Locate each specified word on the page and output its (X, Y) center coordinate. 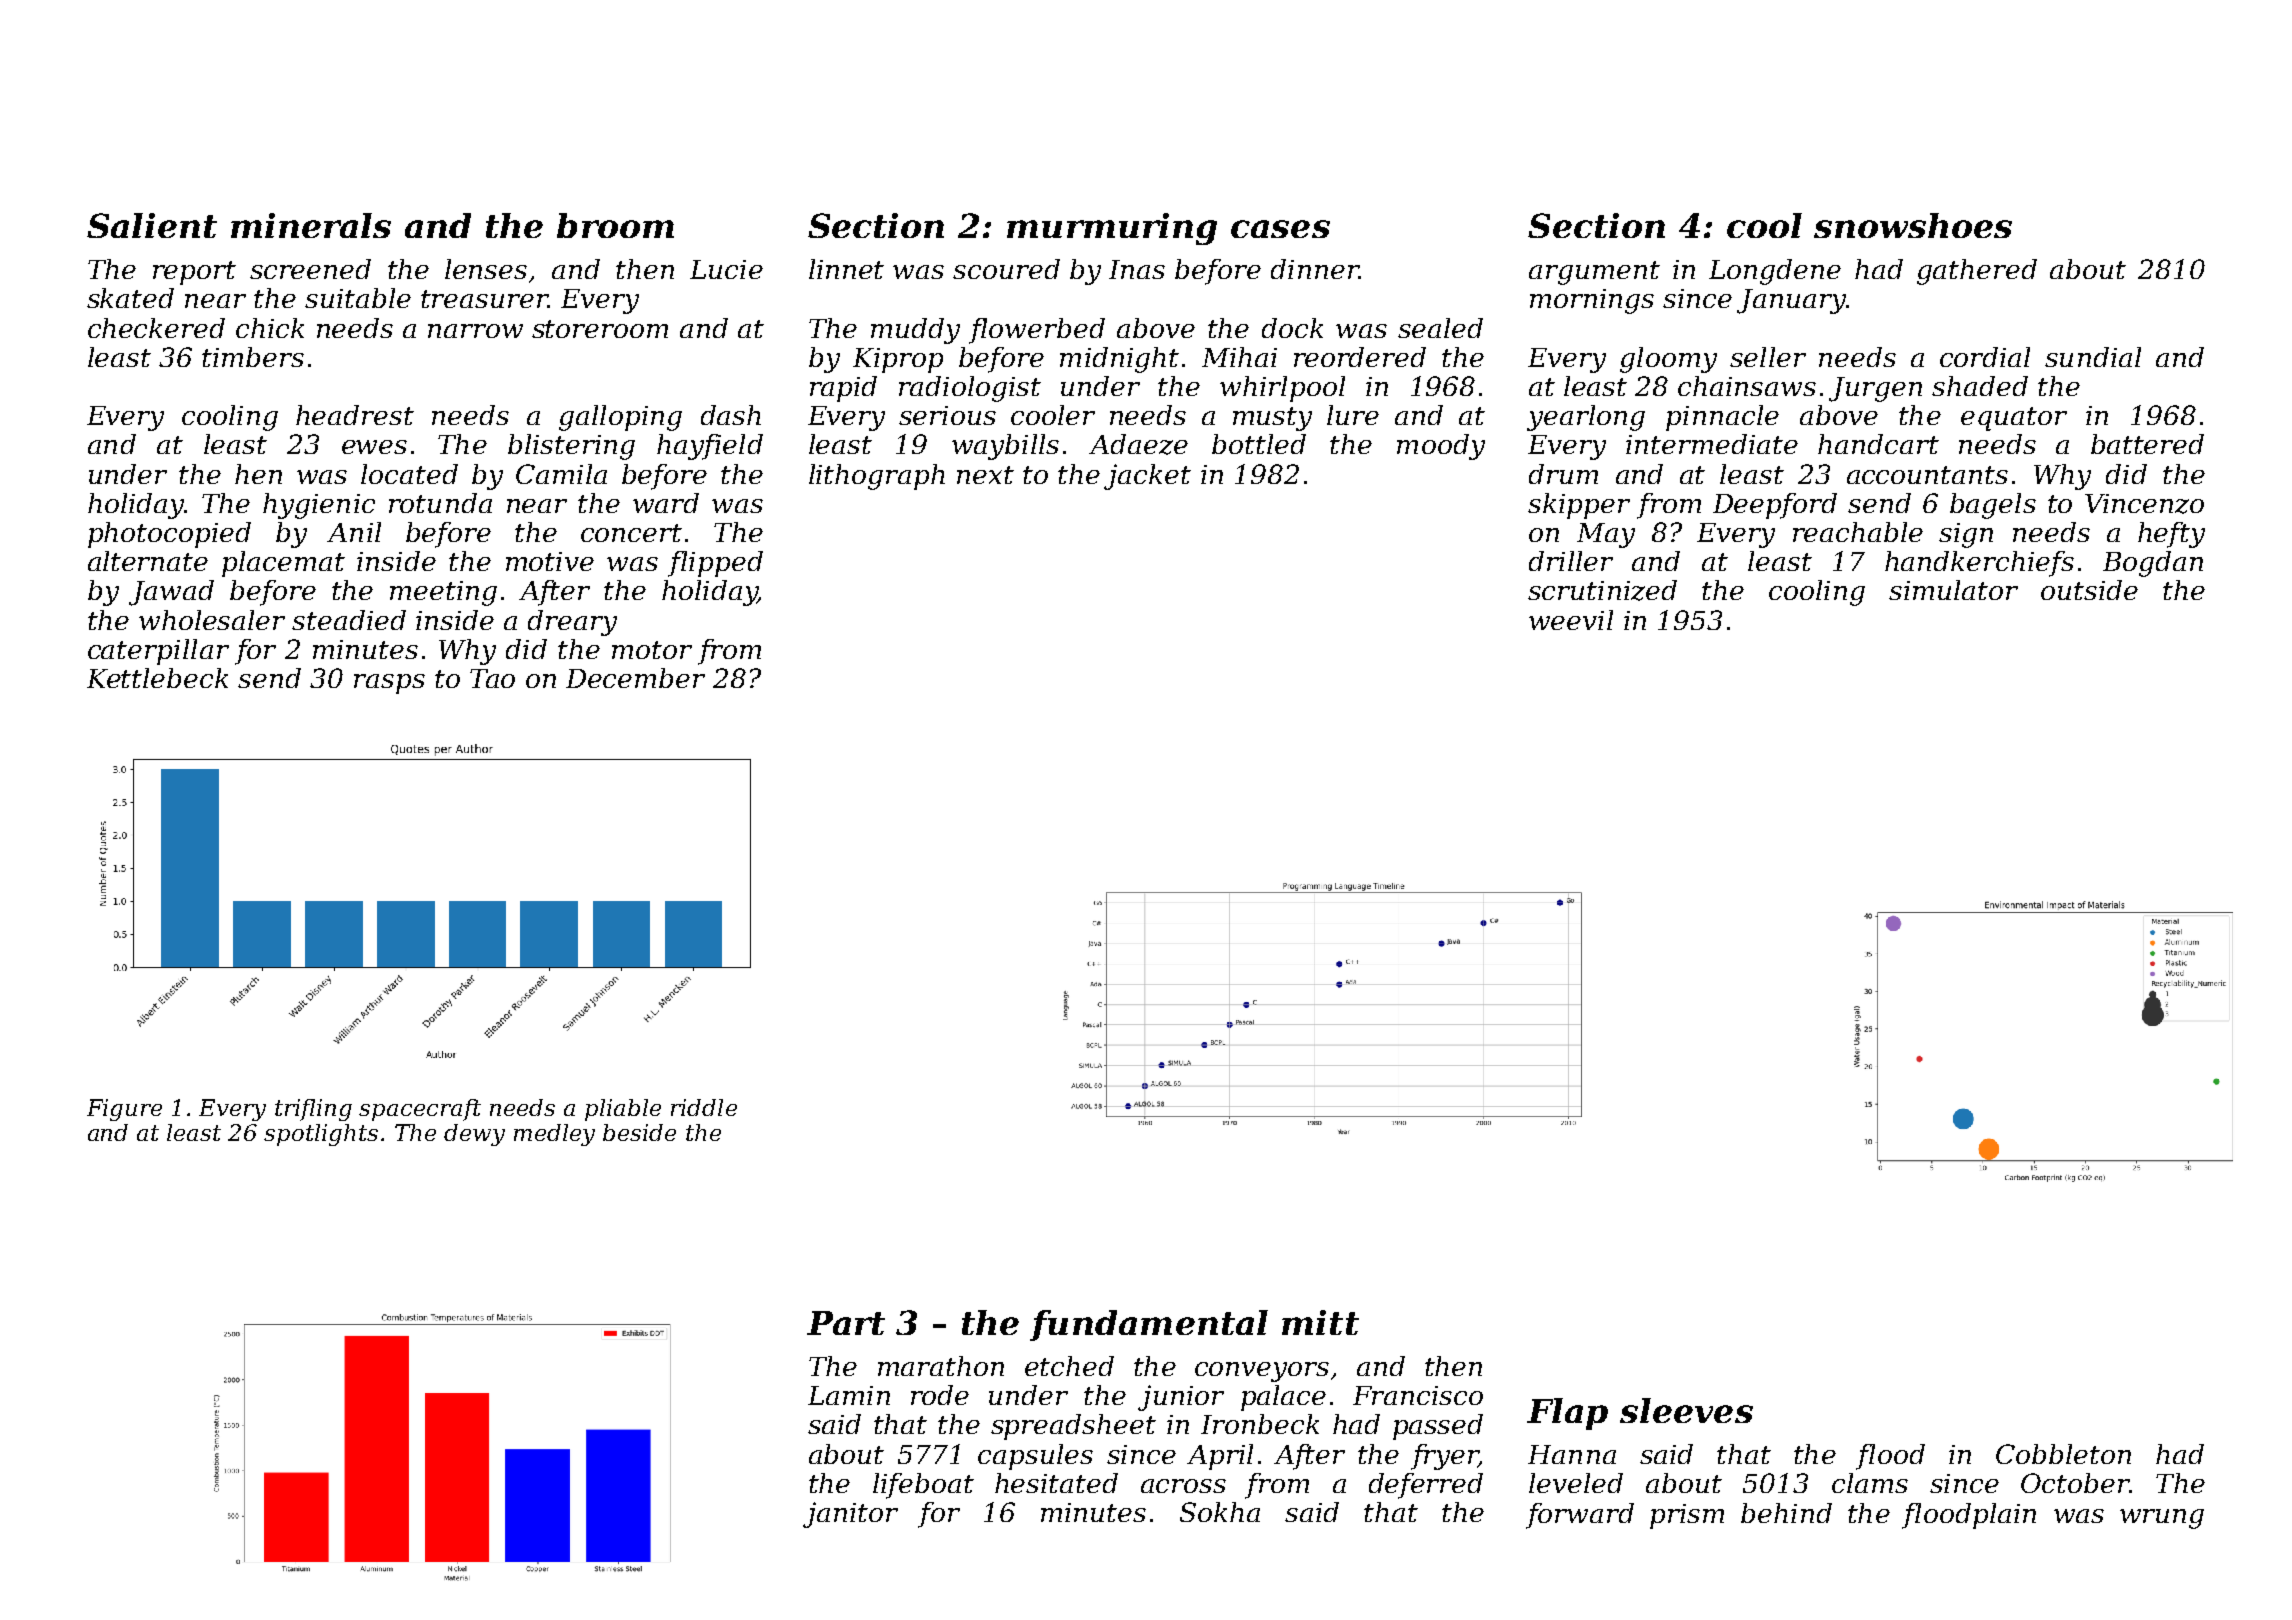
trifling (313, 1110)
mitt (1320, 1322)
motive (550, 561)
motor (652, 650)
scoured (1006, 269)
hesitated (1056, 1483)
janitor (850, 1515)
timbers (253, 357)
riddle (704, 1107)
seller (1768, 357)
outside (2089, 590)
